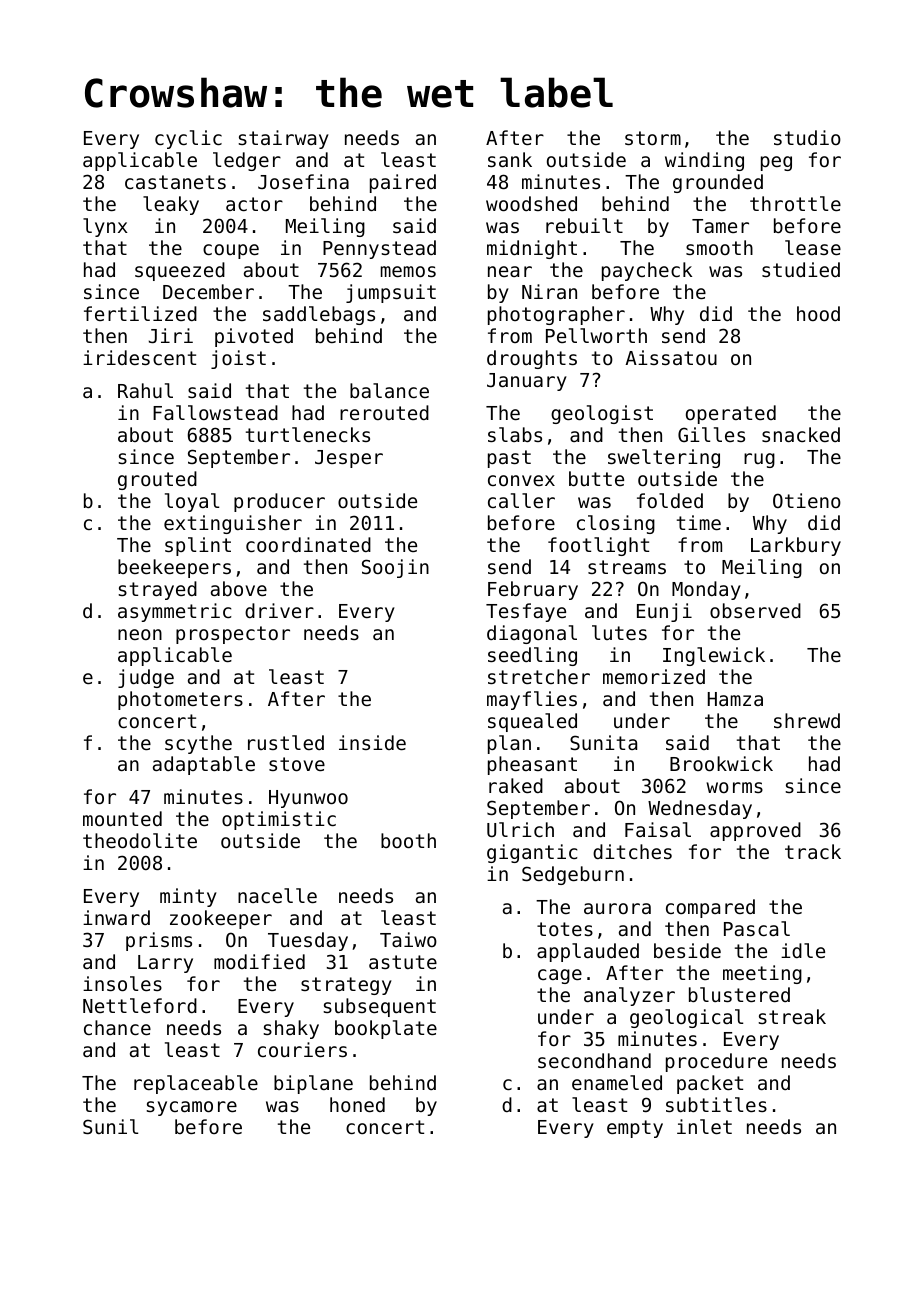 This image has height=1311, width=924. Describe the element at coordinates (658, 829) in the image. I see `Faisal` at that location.
